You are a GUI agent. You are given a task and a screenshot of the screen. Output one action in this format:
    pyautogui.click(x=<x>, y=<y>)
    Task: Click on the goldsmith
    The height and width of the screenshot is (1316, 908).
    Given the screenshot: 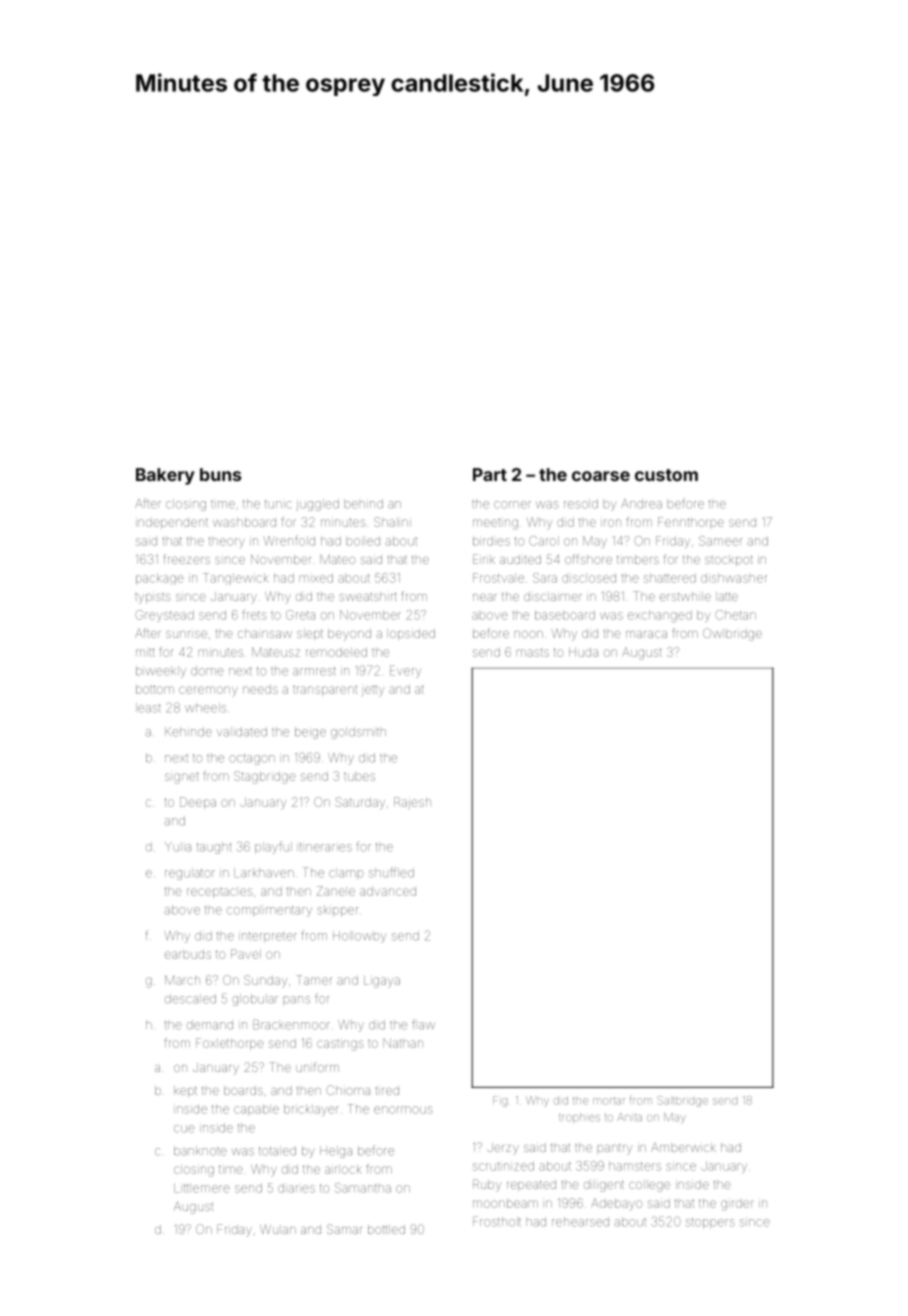 What is the action you would take?
    pyautogui.click(x=358, y=733)
